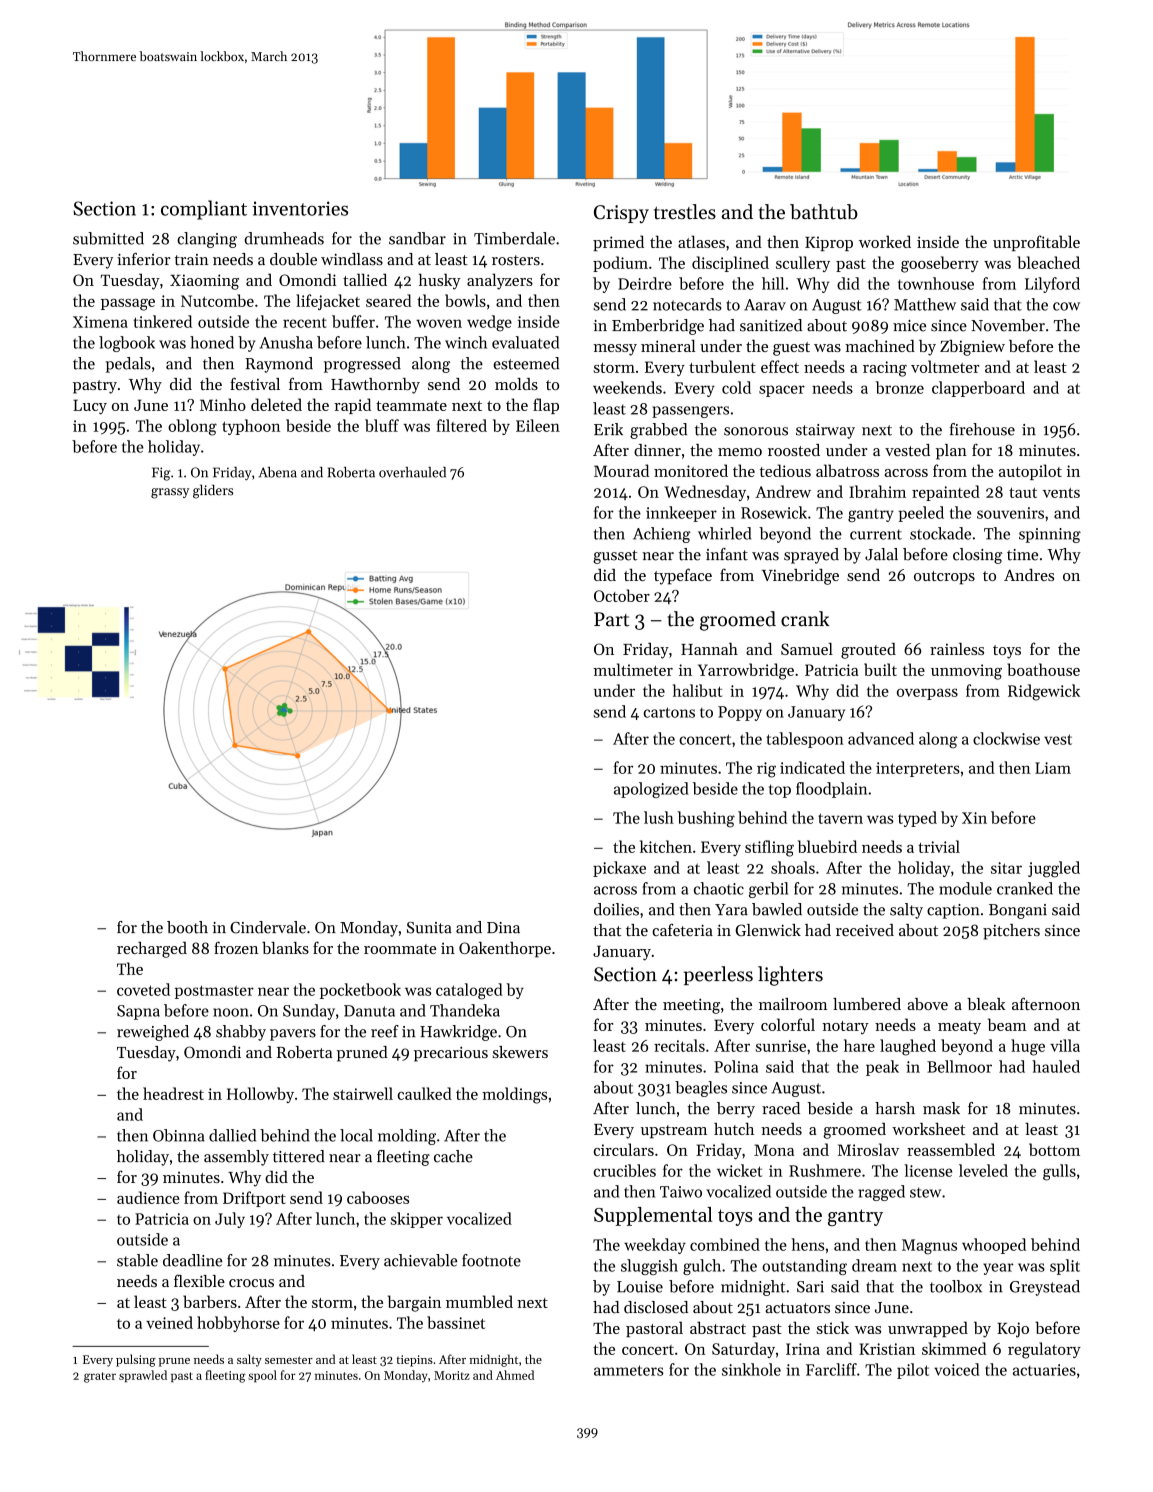 The width and height of the page is (1153, 1492). What do you see at coordinates (885, 241) in the page?
I see `worked` at bounding box center [885, 241].
